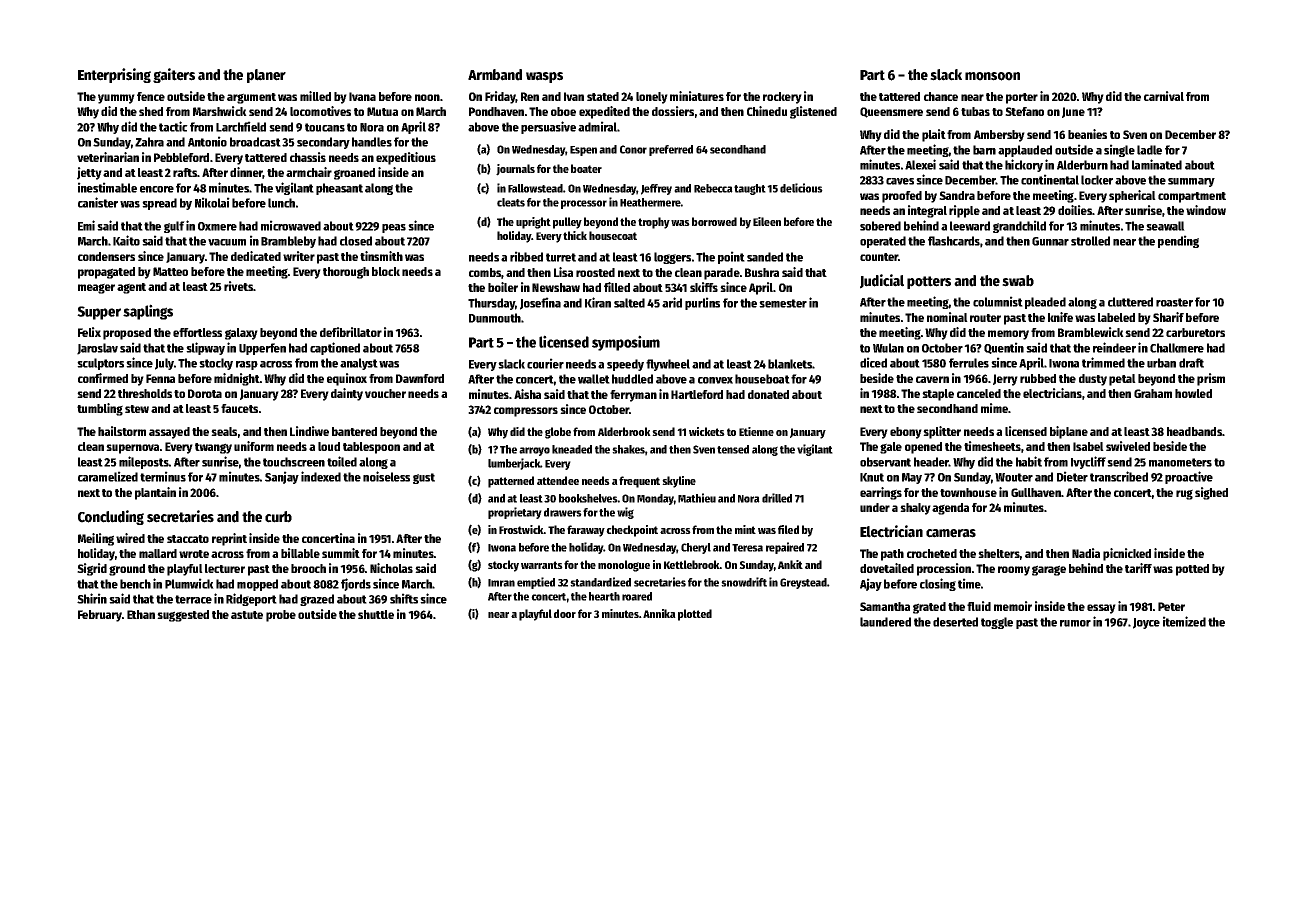 Image resolution: width=1308 pixels, height=924 pixels. What do you see at coordinates (100, 616) in the screenshot?
I see `February` at bounding box center [100, 616].
